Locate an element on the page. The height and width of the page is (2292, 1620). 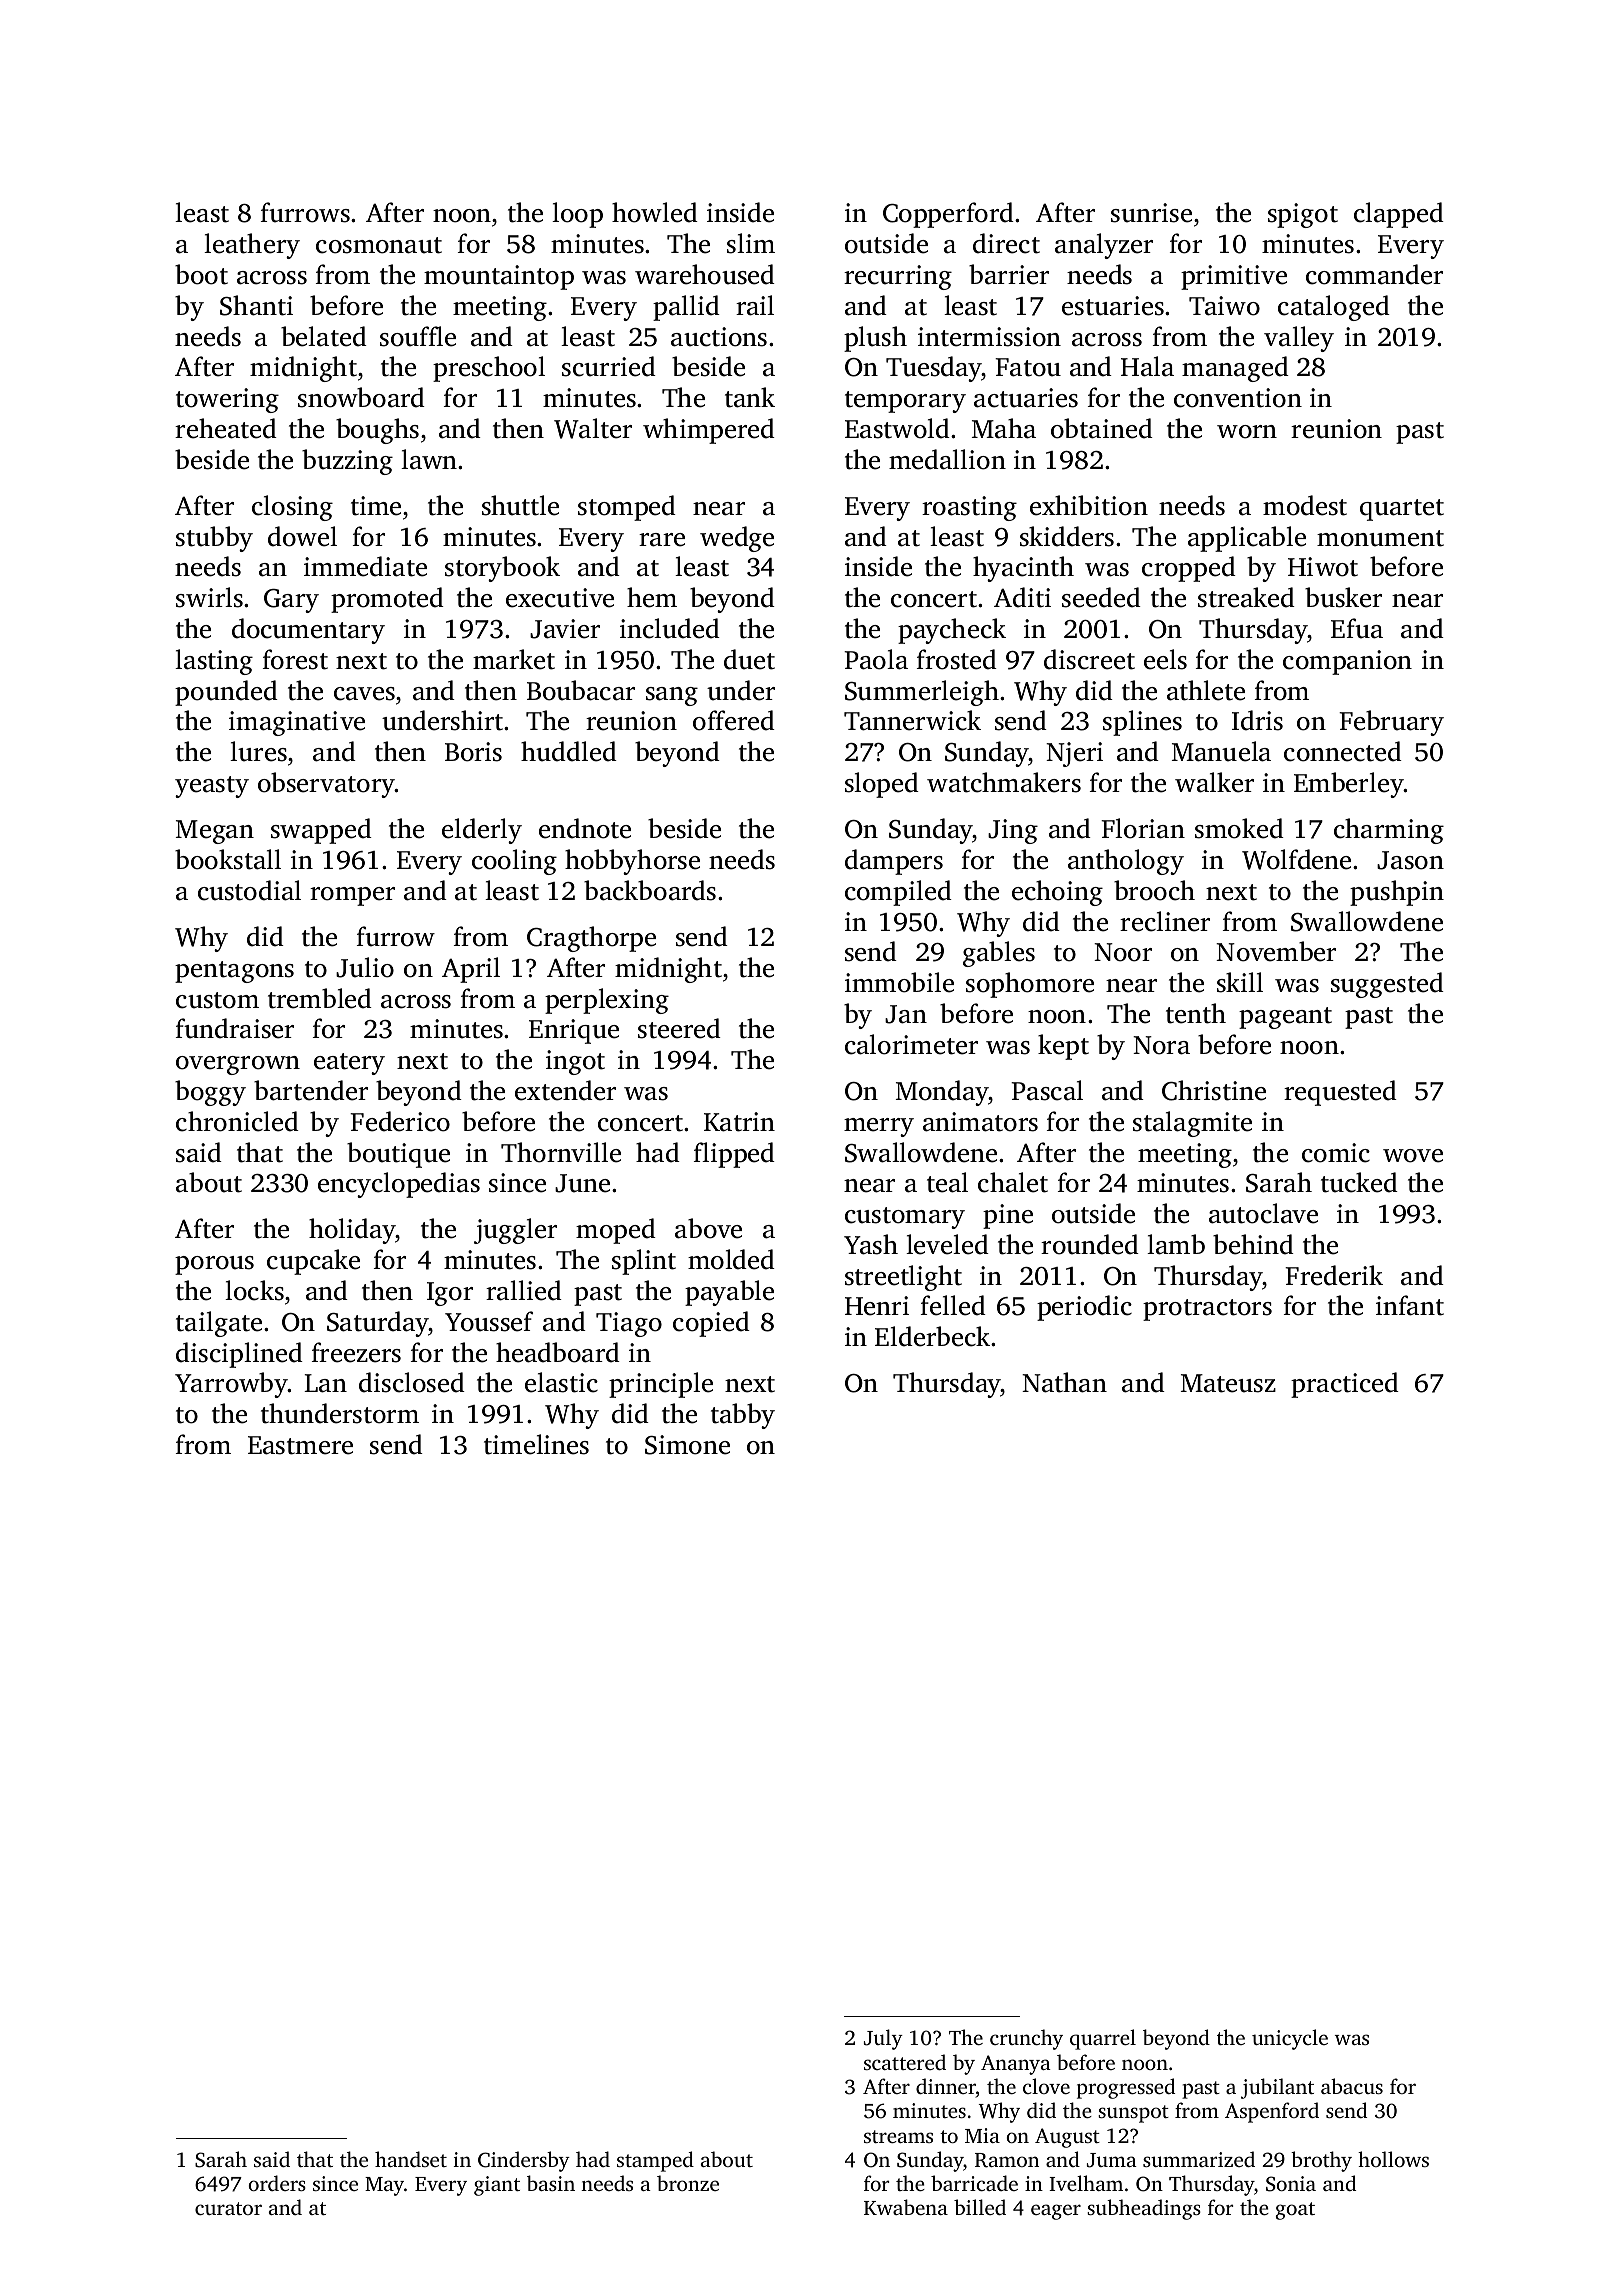
wedge is located at coordinates (737, 539).
